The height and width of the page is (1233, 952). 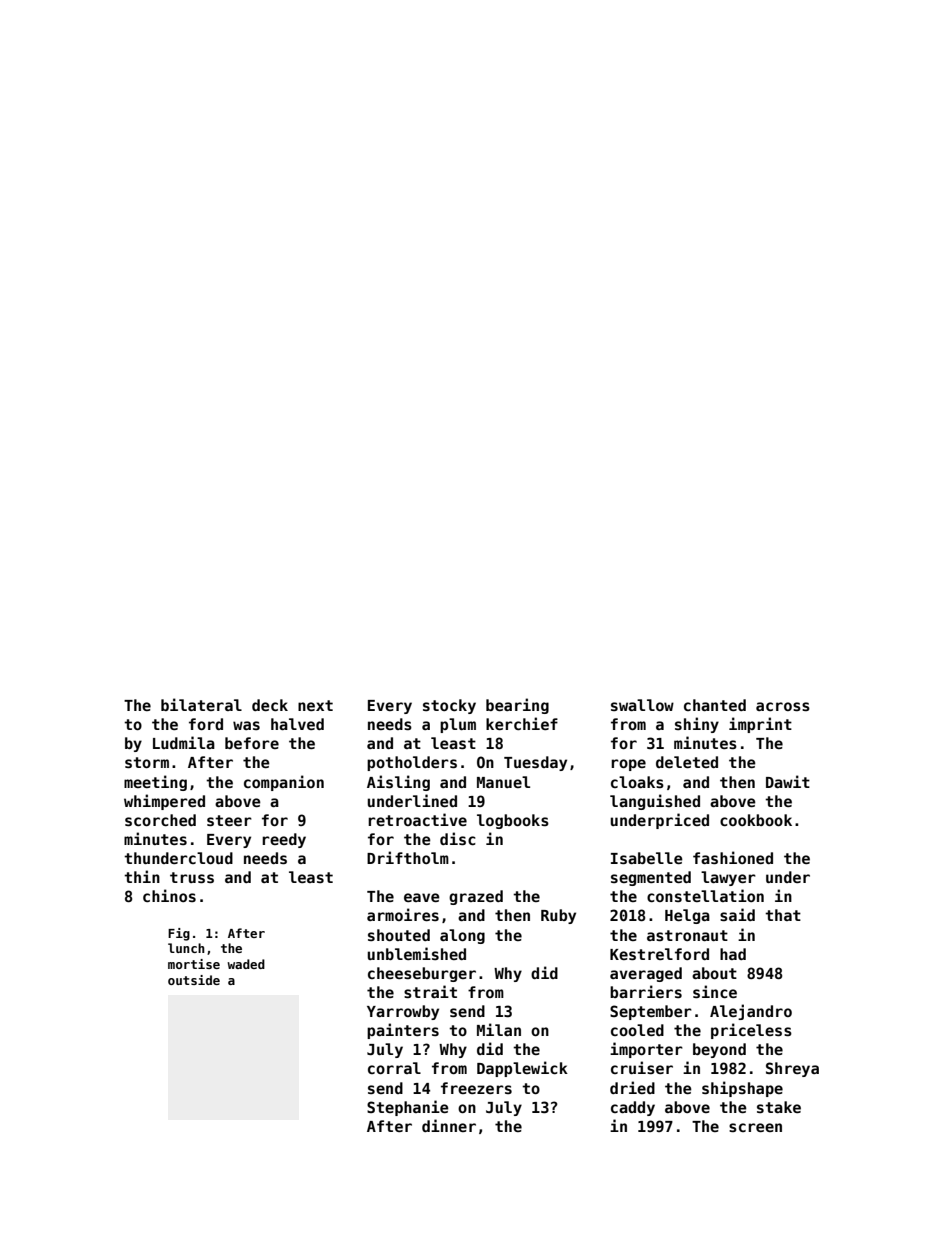 What do you see at coordinates (646, 974) in the page?
I see `averaged` at bounding box center [646, 974].
